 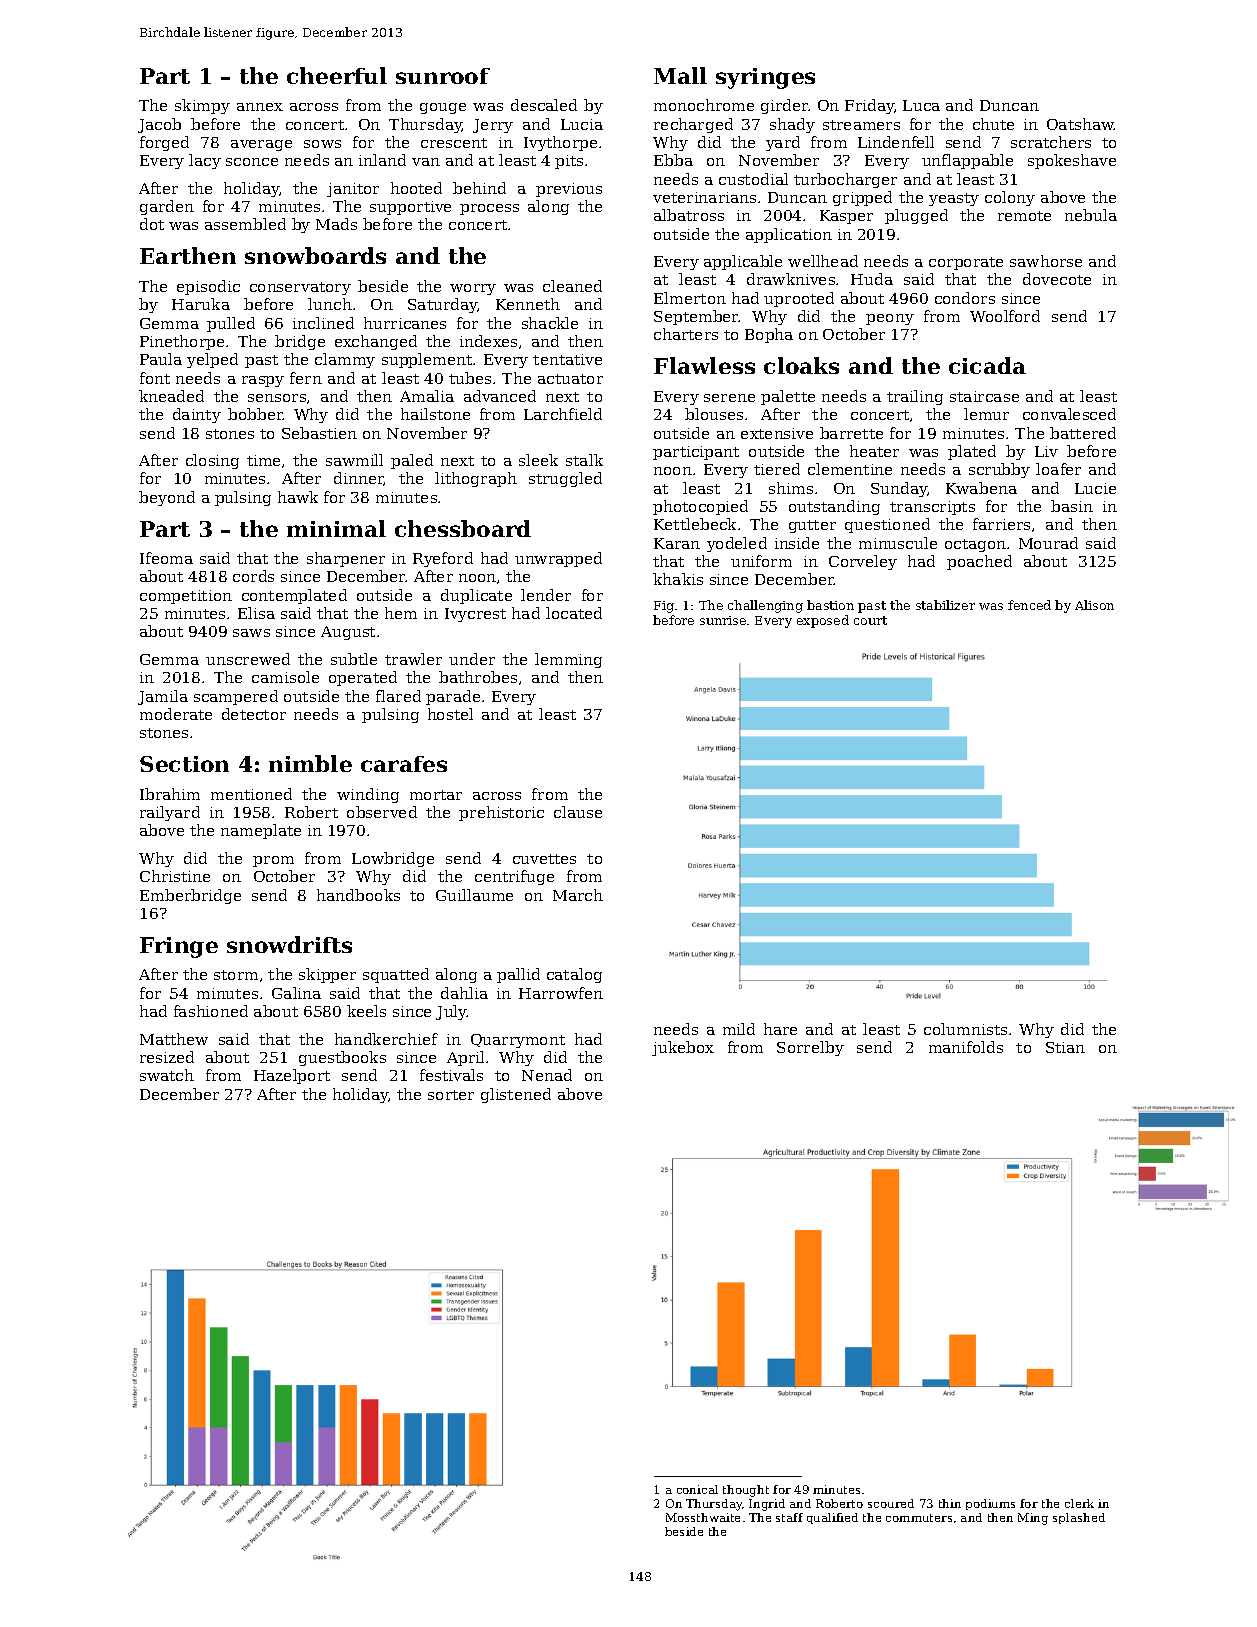 What do you see at coordinates (1065, 1047) in the screenshot?
I see `Stian` at bounding box center [1065, 1047].
